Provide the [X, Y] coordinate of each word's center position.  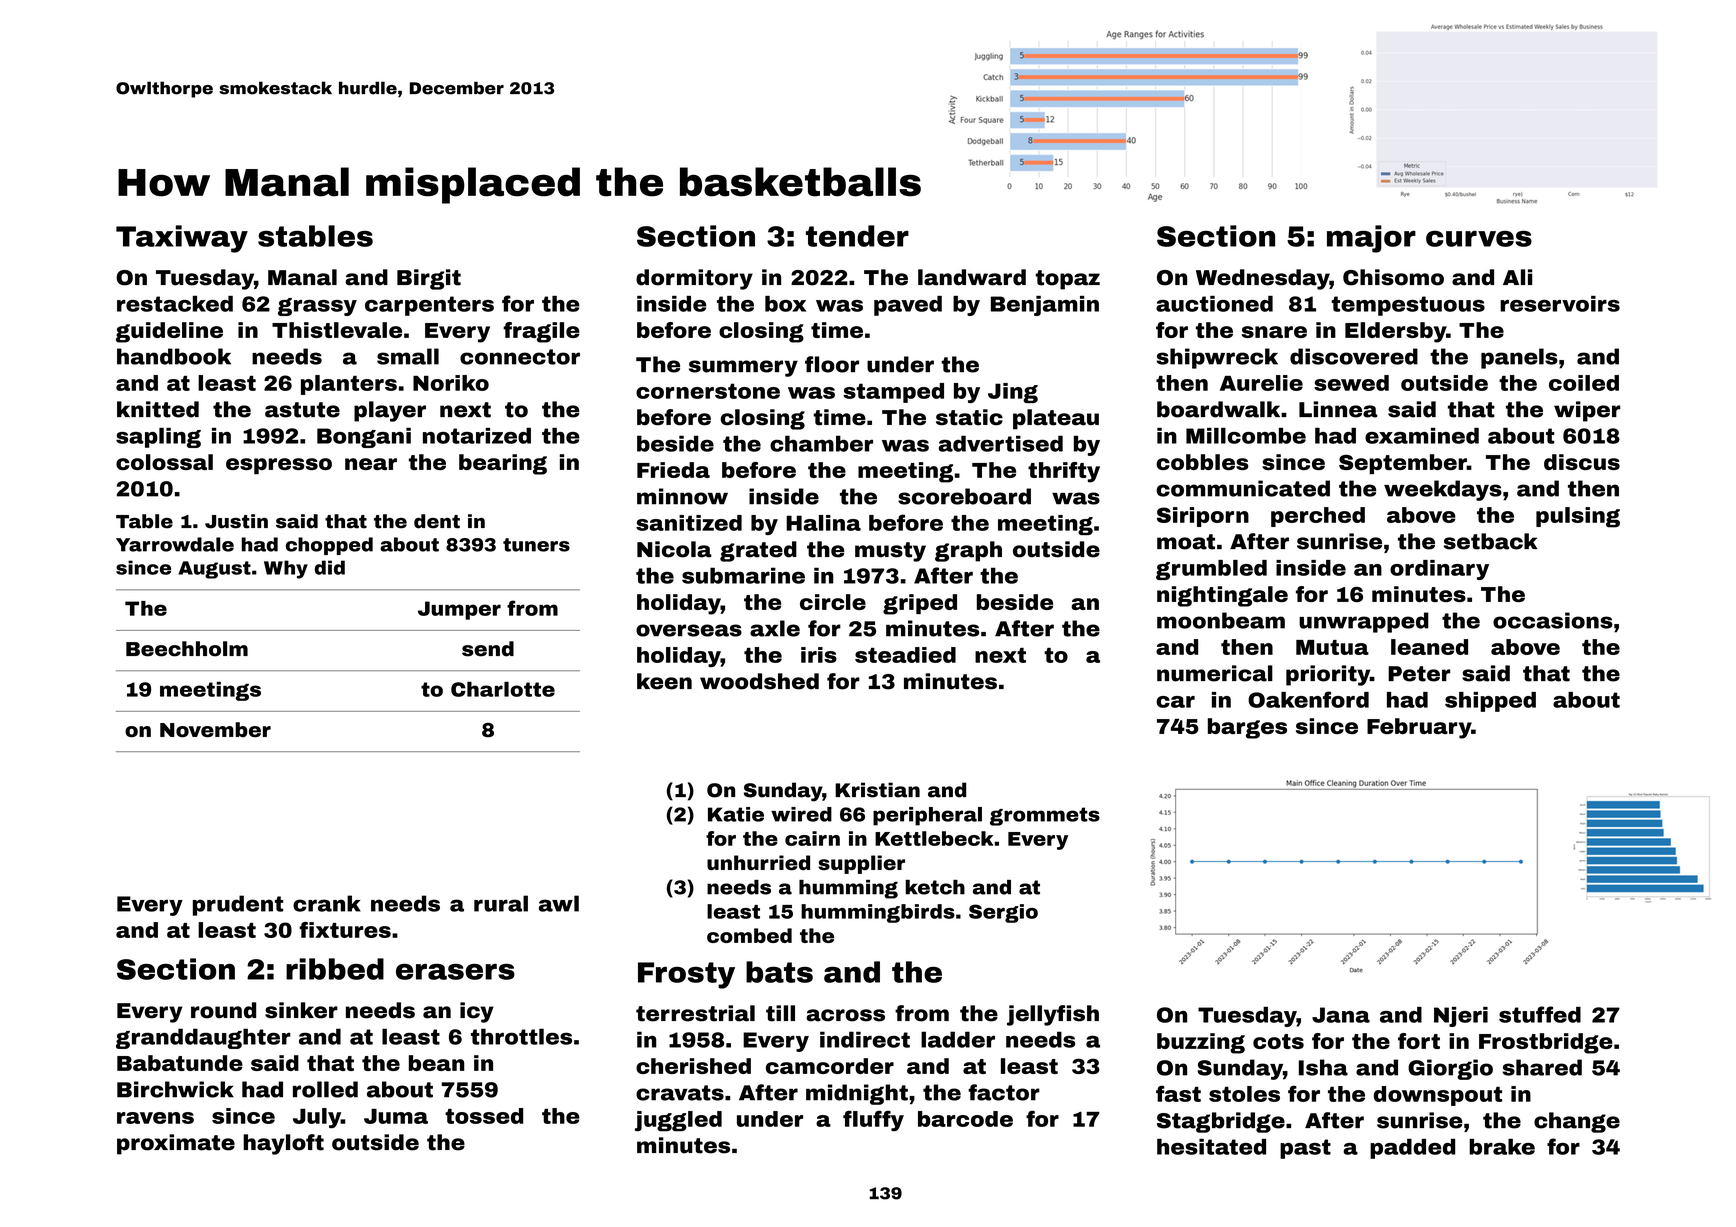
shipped [1490, 702]
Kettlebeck [934, 838]
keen [664, 681]
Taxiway [182, 239]
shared [1542, 1067]
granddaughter [203, 1038]
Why [286, 569]
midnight [857, 1094]
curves [1479, 239]
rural [501, 903]
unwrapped [1364, 622]
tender [857, 236]
